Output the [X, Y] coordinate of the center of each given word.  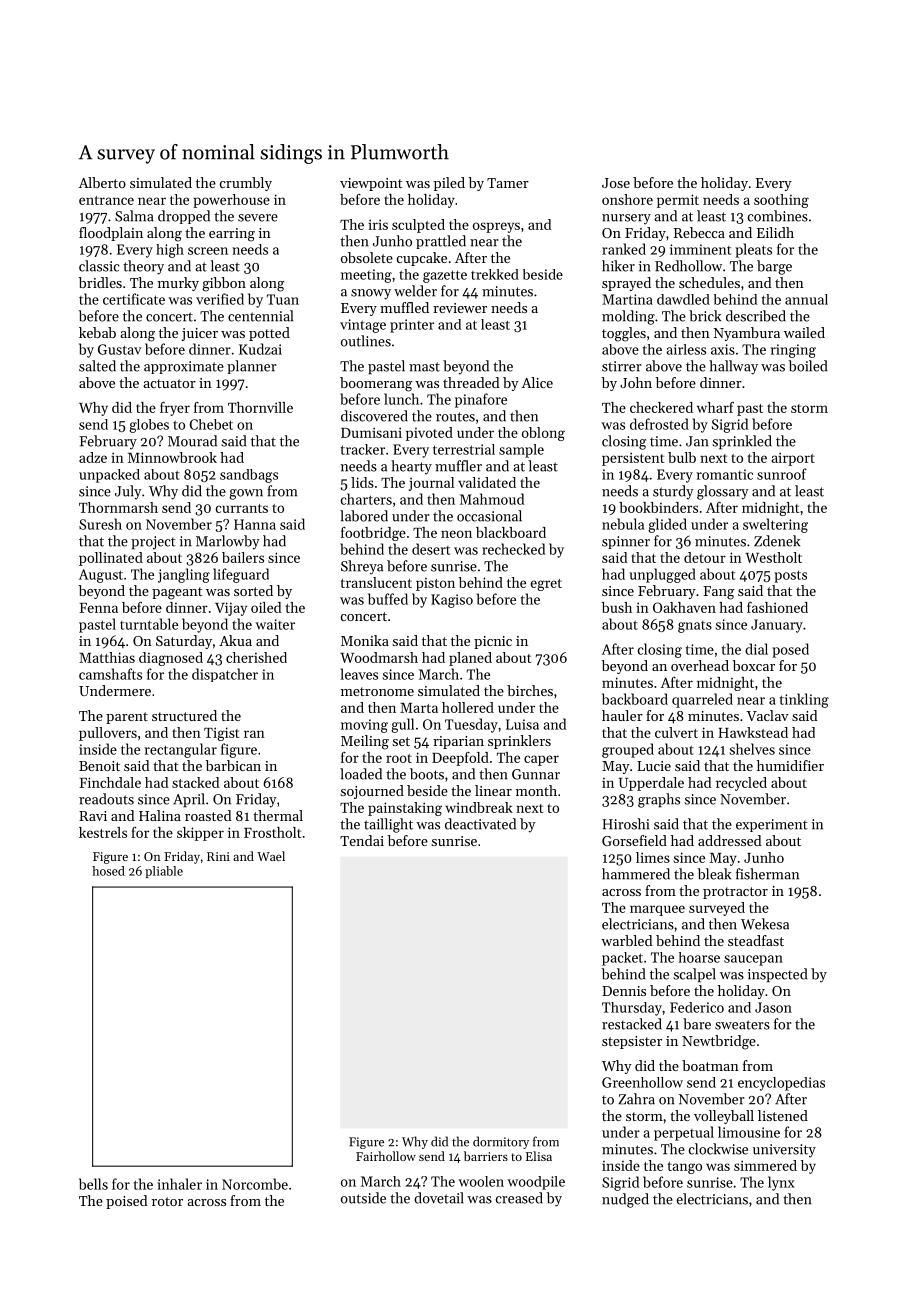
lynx [781, 1183]
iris [378, 224]
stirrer [622, 366]
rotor [167, 1201]
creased [519, 1198]
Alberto [102, 182]
